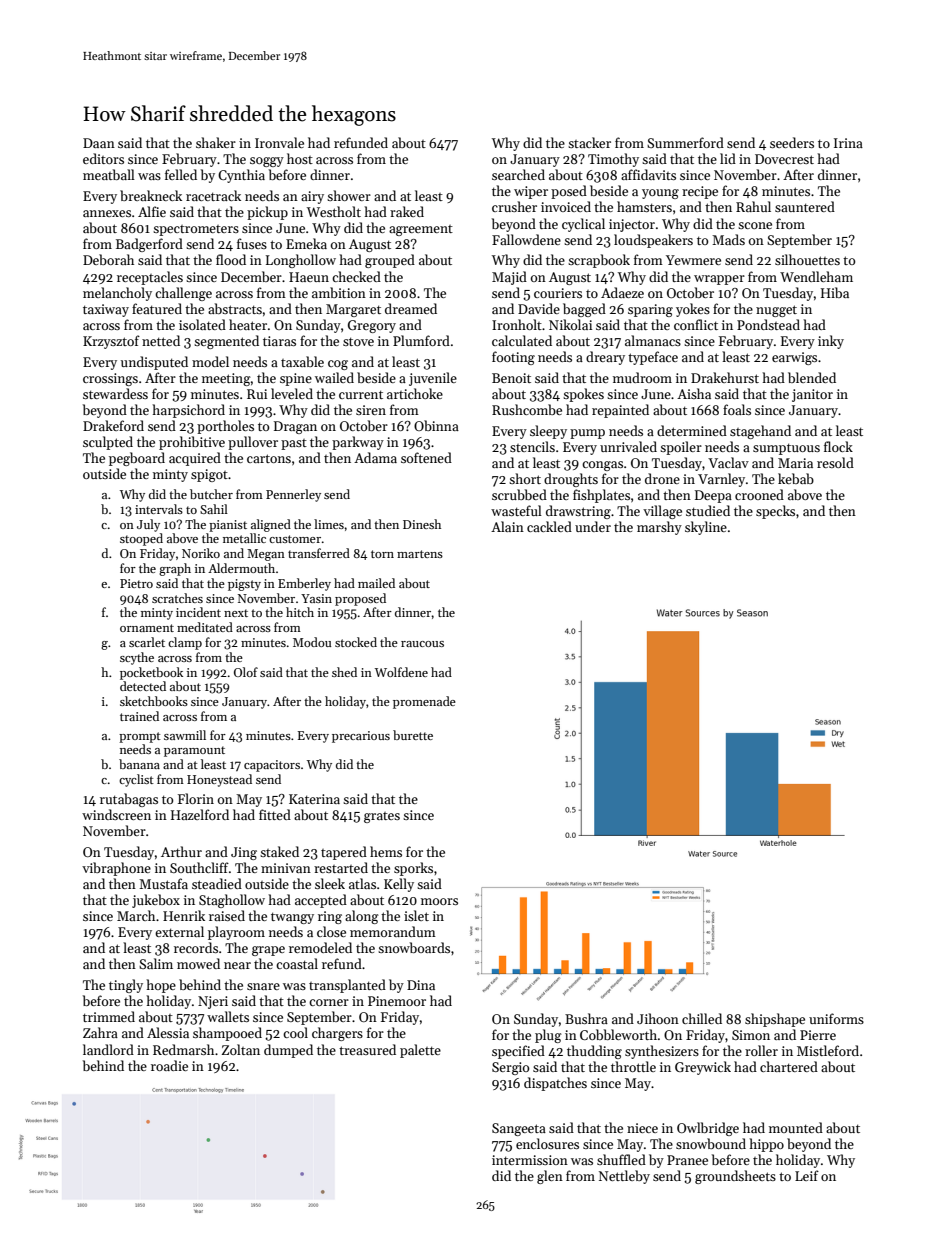  What do you see at coordinates (776, 311) in the page?
I see `nugget` at bounding box center [776, 311].
